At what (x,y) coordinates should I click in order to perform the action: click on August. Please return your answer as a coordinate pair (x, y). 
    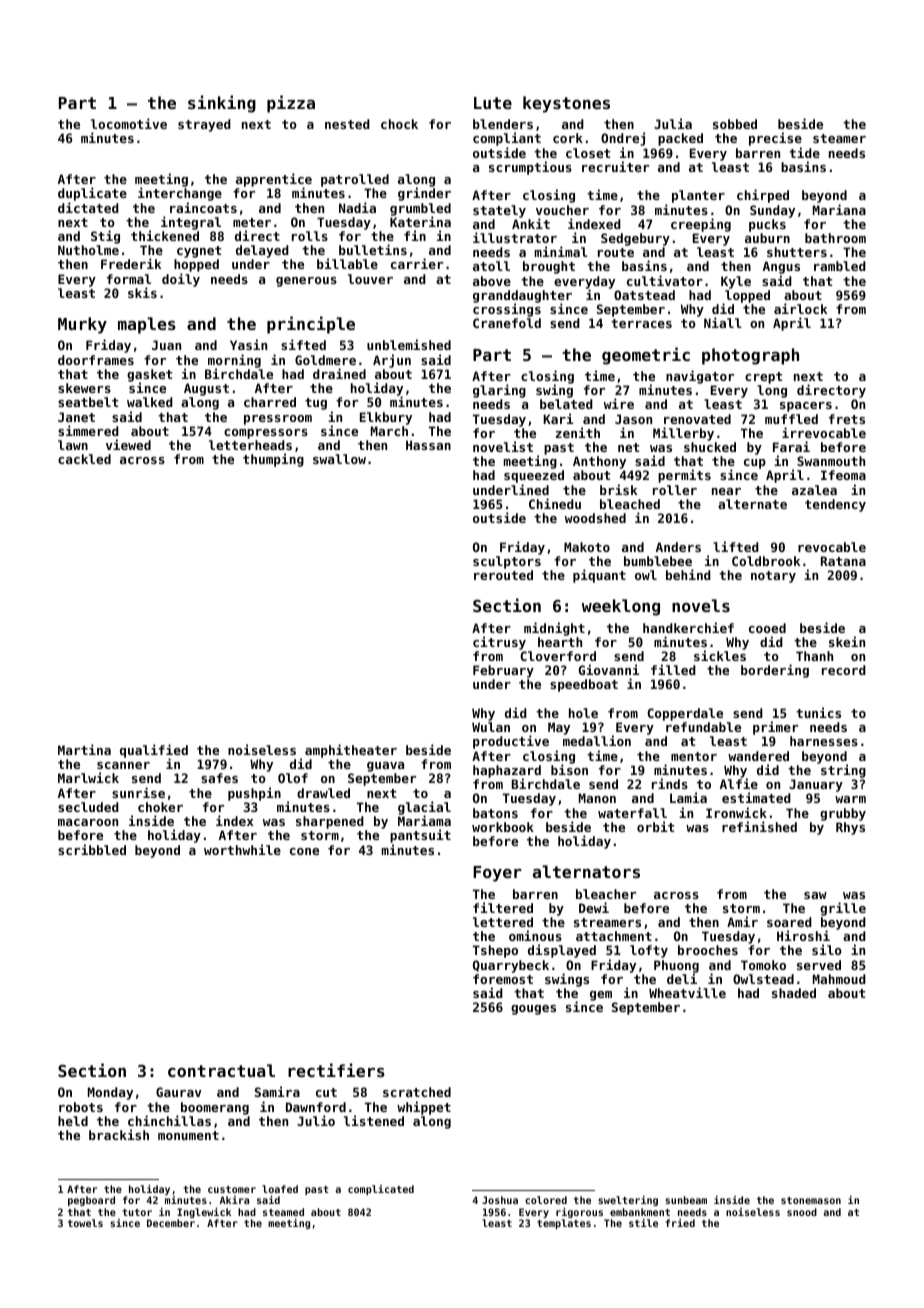
    Looking at the image, I should click on (206, 389).
